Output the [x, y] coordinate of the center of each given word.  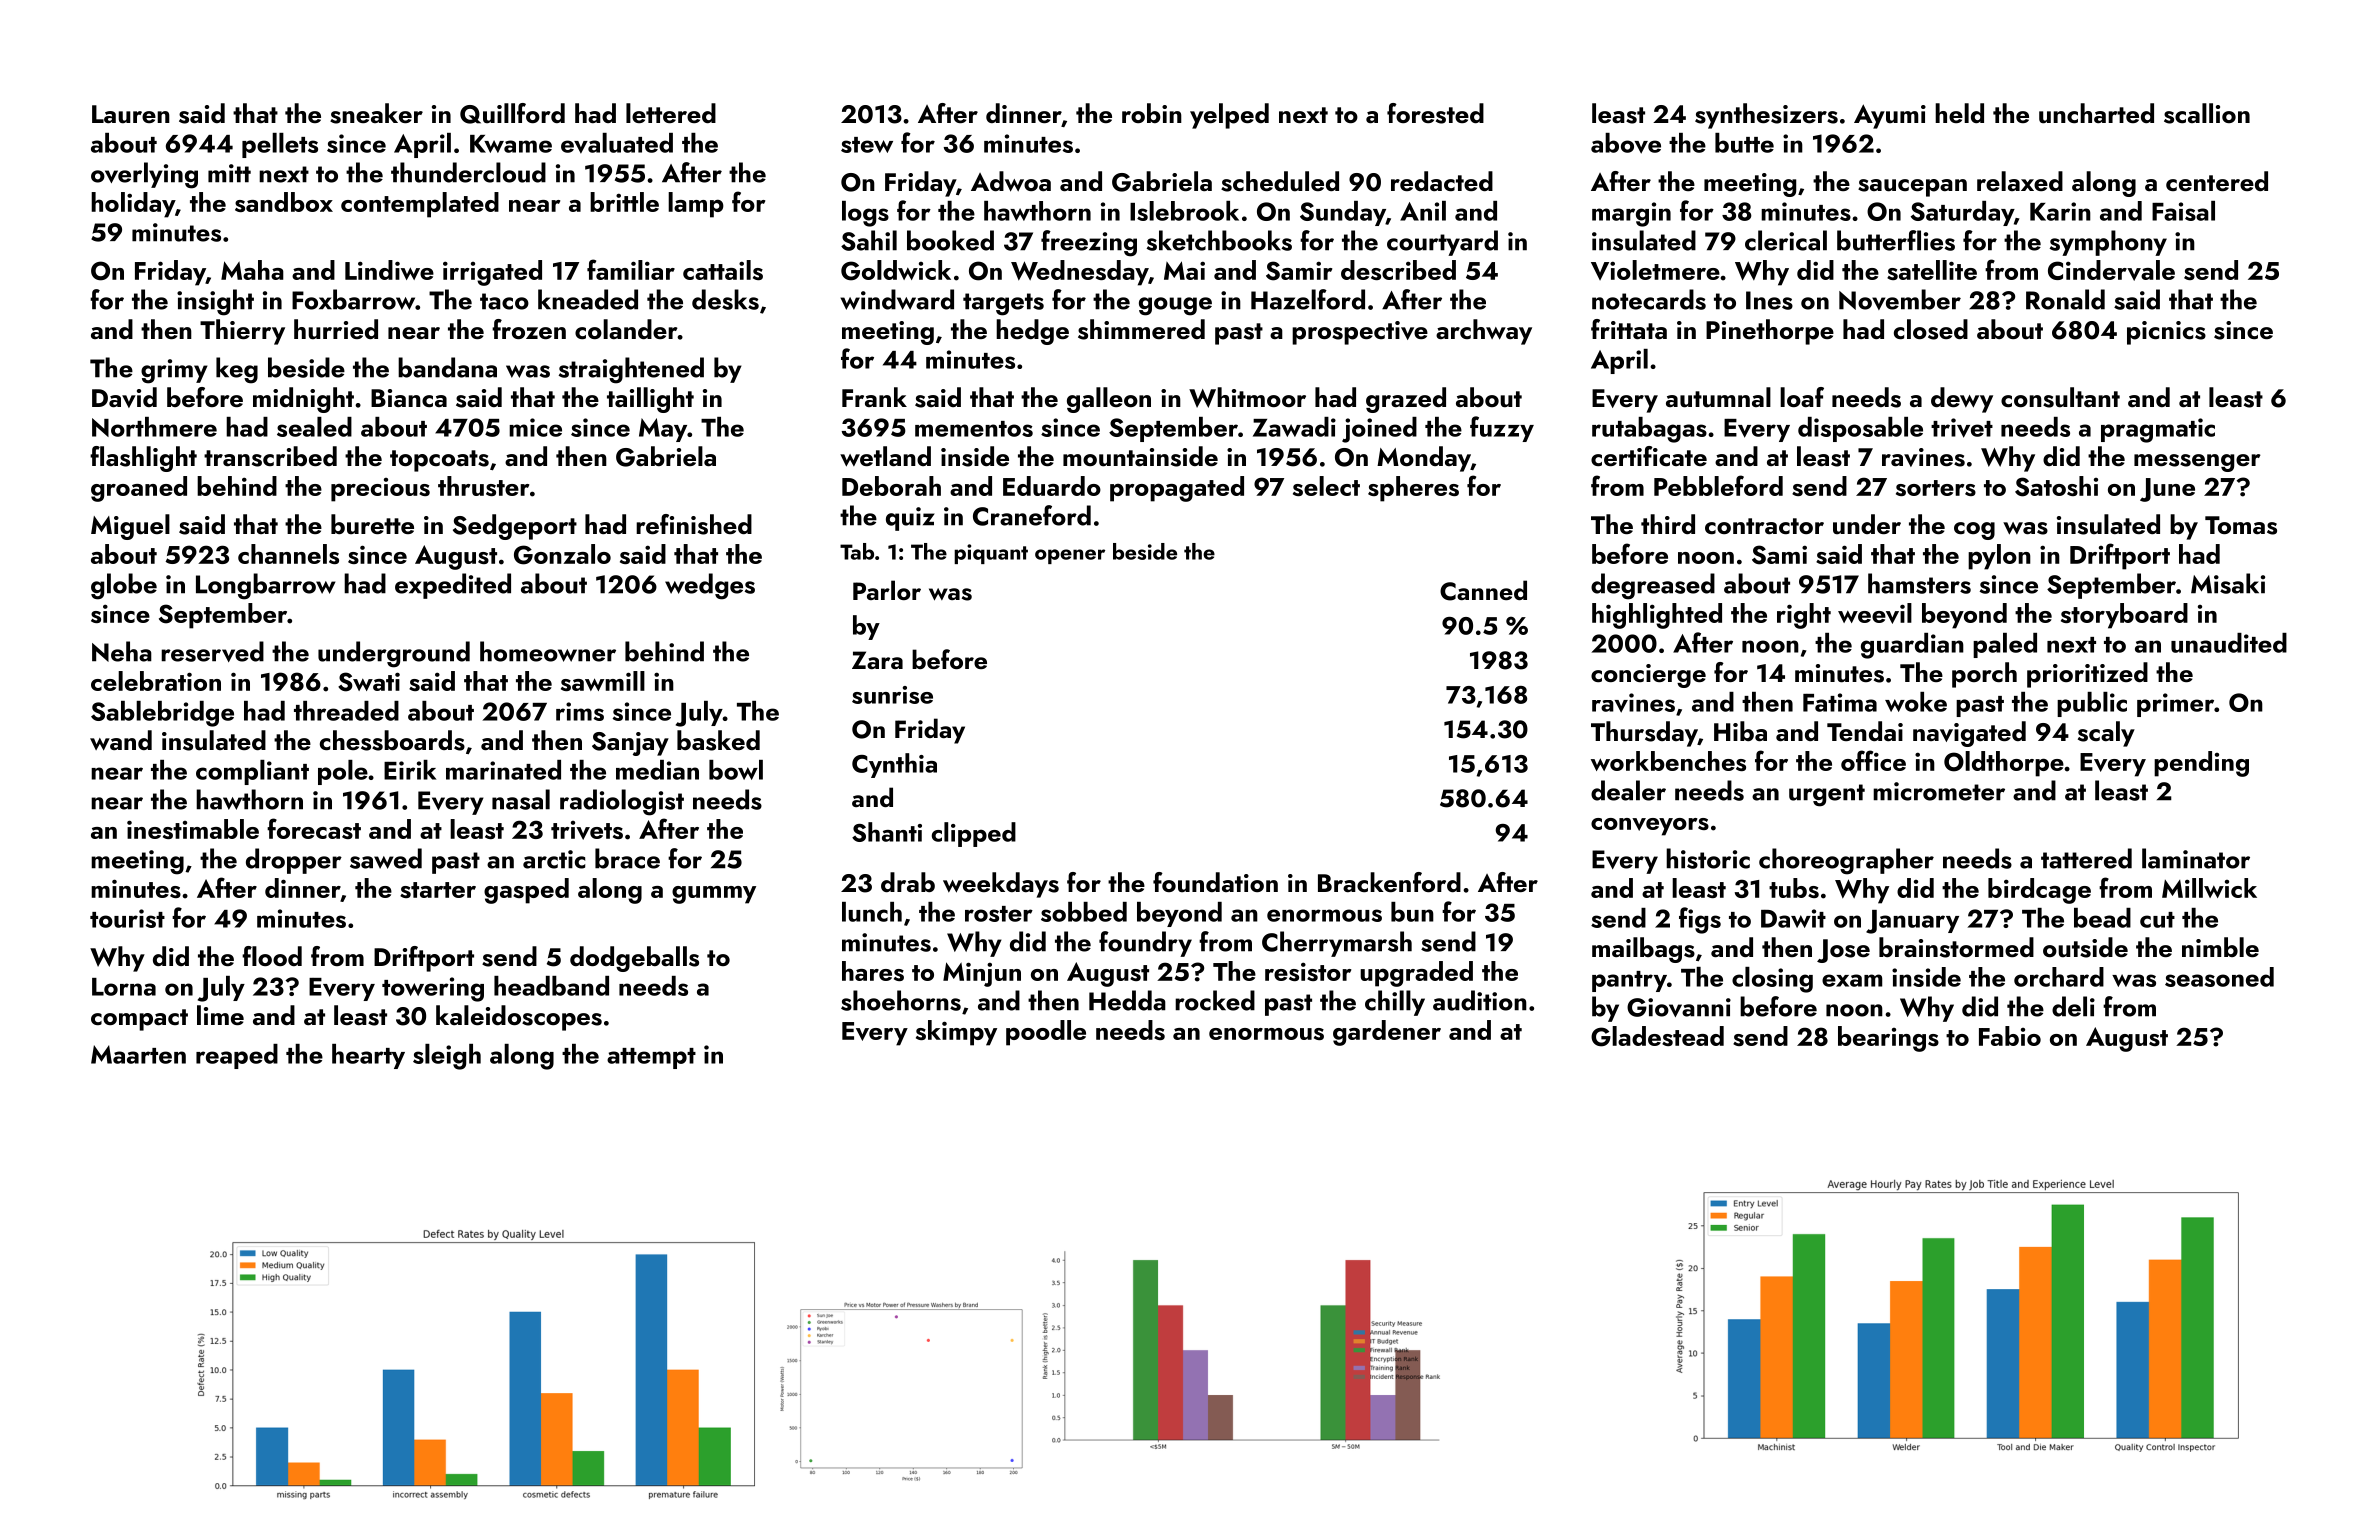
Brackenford [1389, 882]
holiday [133, 205]
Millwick [2209, 888]
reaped [237, 1056]
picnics [2166, 333]
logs [865, 214]
